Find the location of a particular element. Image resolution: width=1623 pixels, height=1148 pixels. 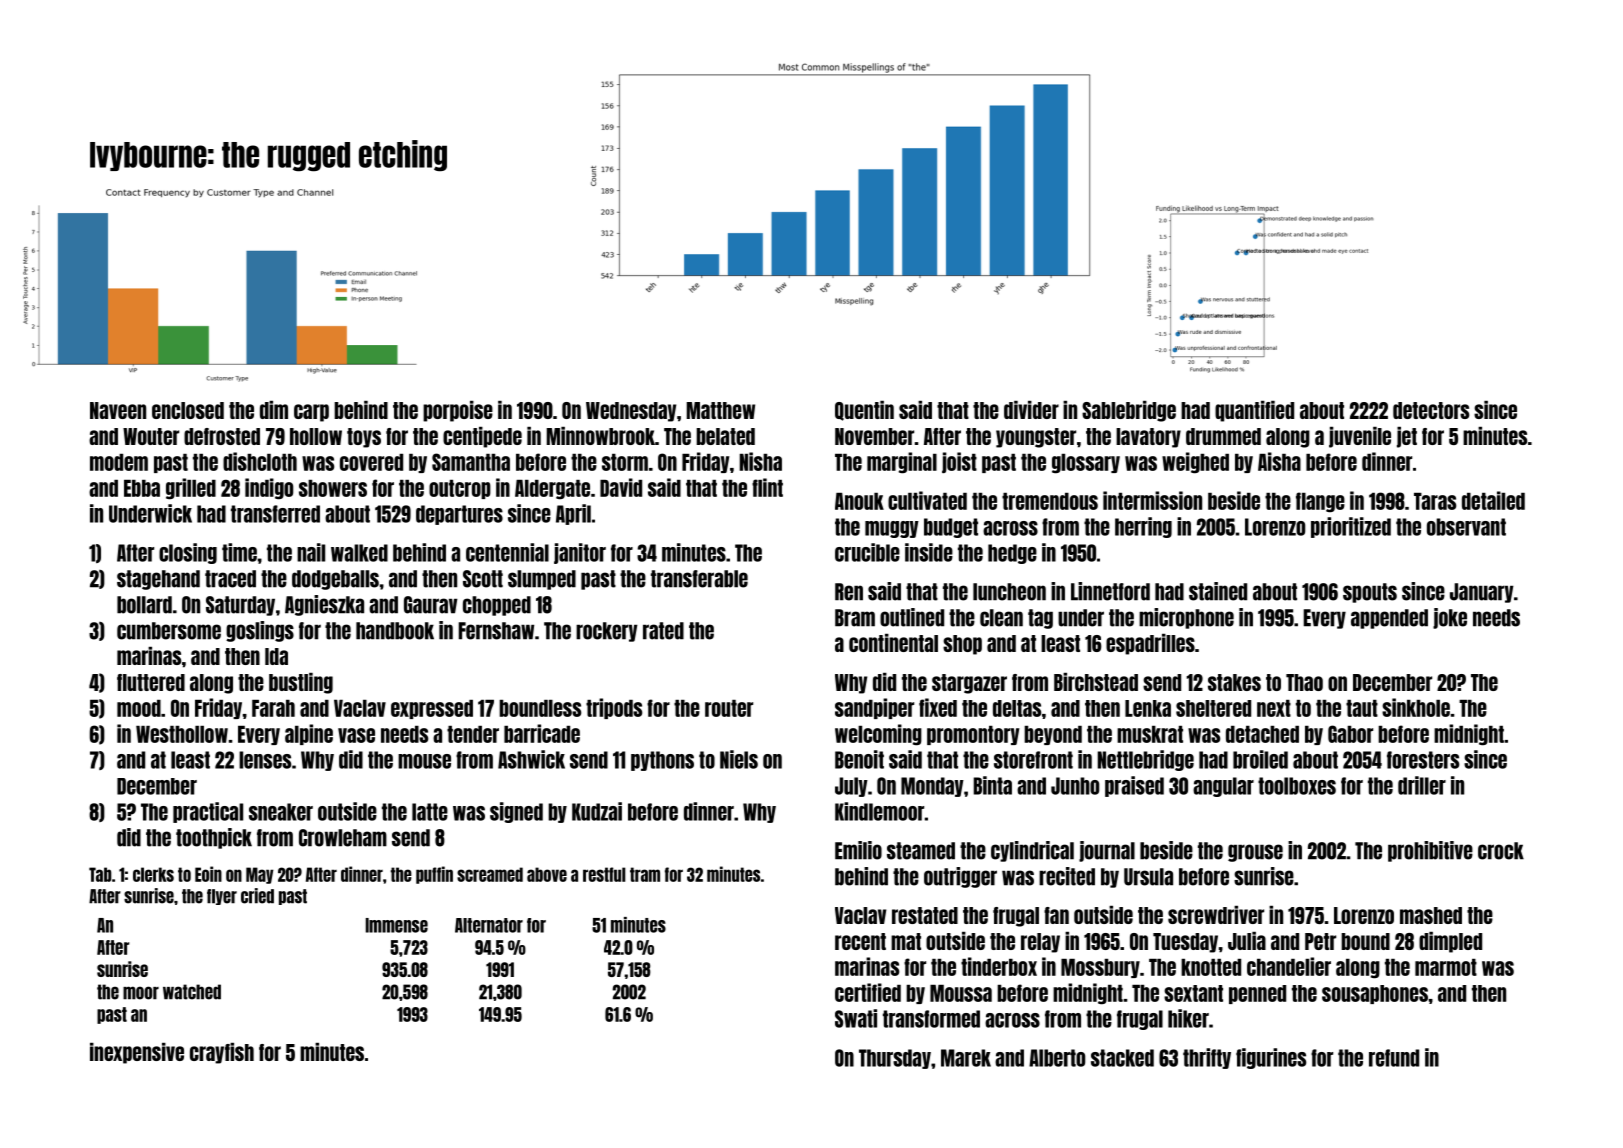

dimpled is located at coordinates (1450, 942).
